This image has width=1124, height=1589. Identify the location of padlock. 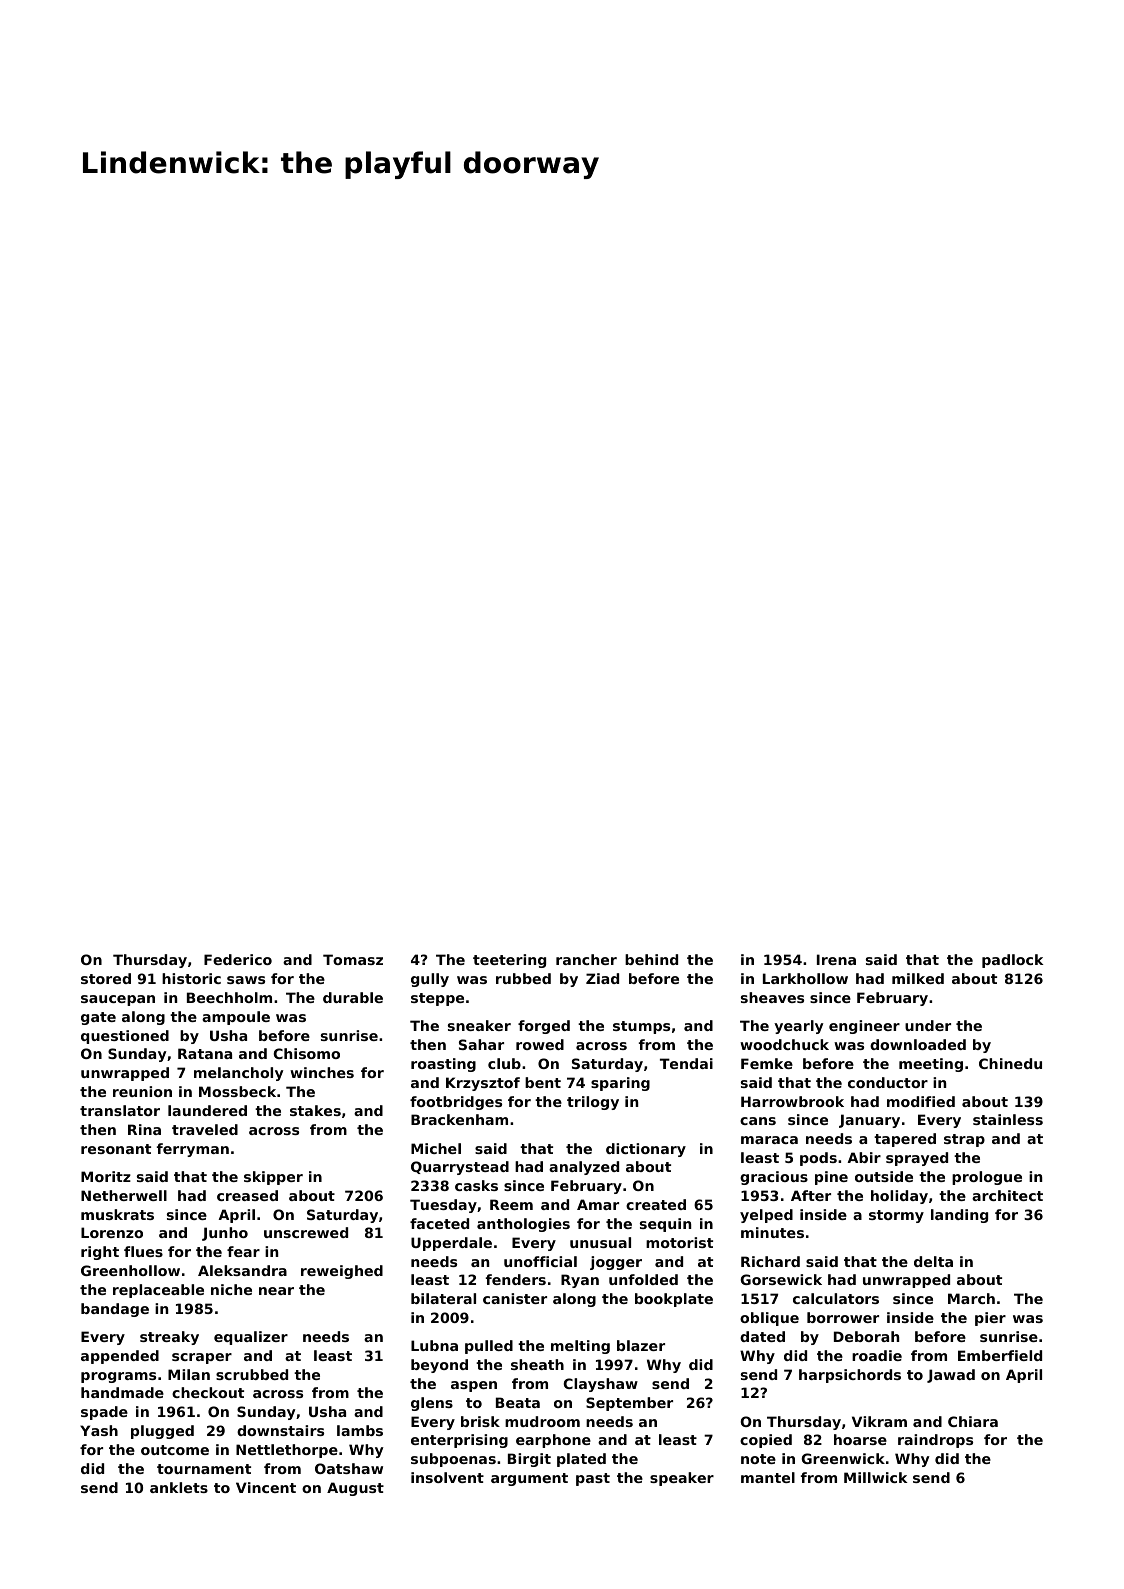
(1012, 961).
